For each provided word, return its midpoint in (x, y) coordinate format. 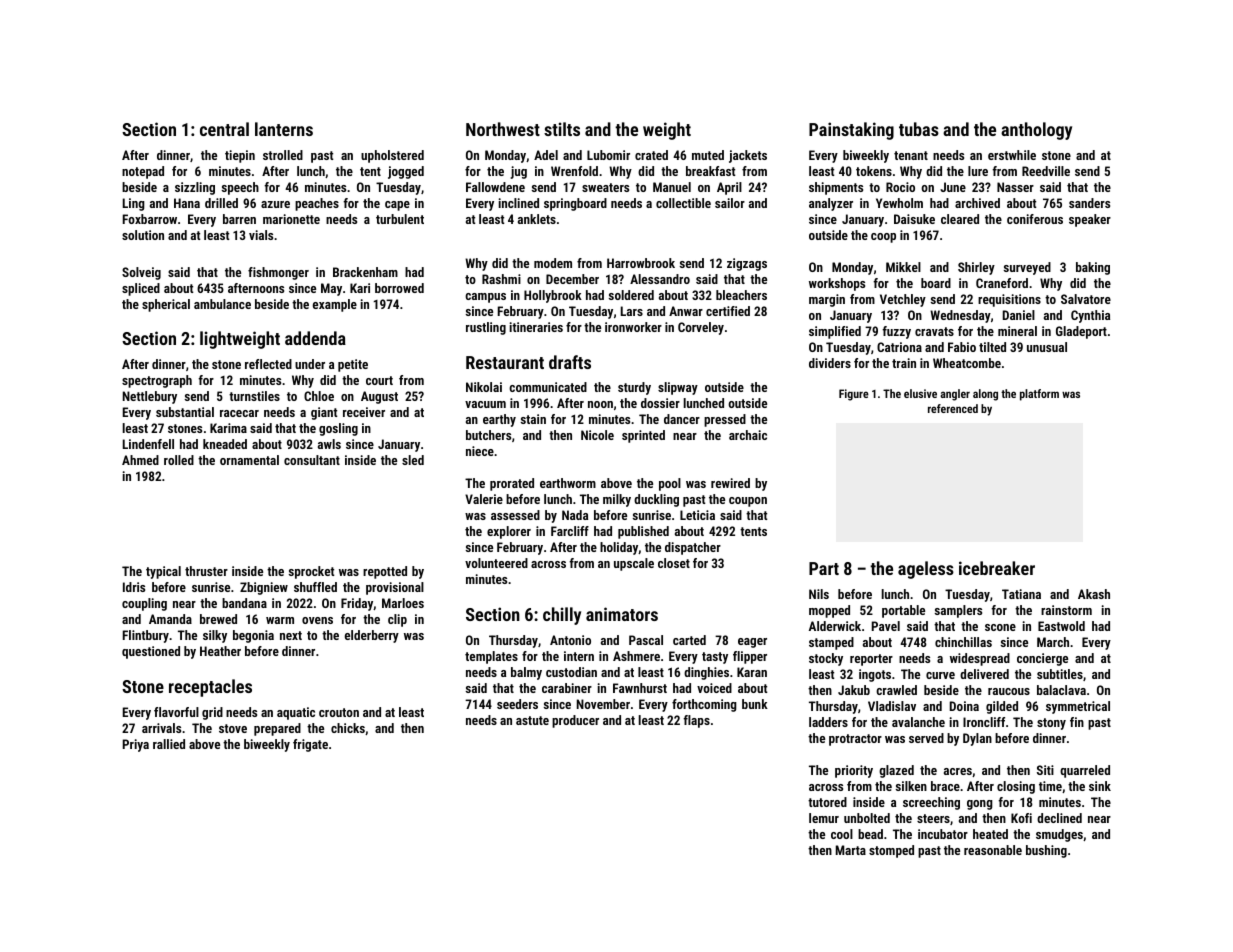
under (310, 364)
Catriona (899, 347)
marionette (291, 219)
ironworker (633, 327)
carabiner (567, 688)
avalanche (918, 722)
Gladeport (1081, 332)
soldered (631, 295)
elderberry (372, 636)
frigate (310, 745)
